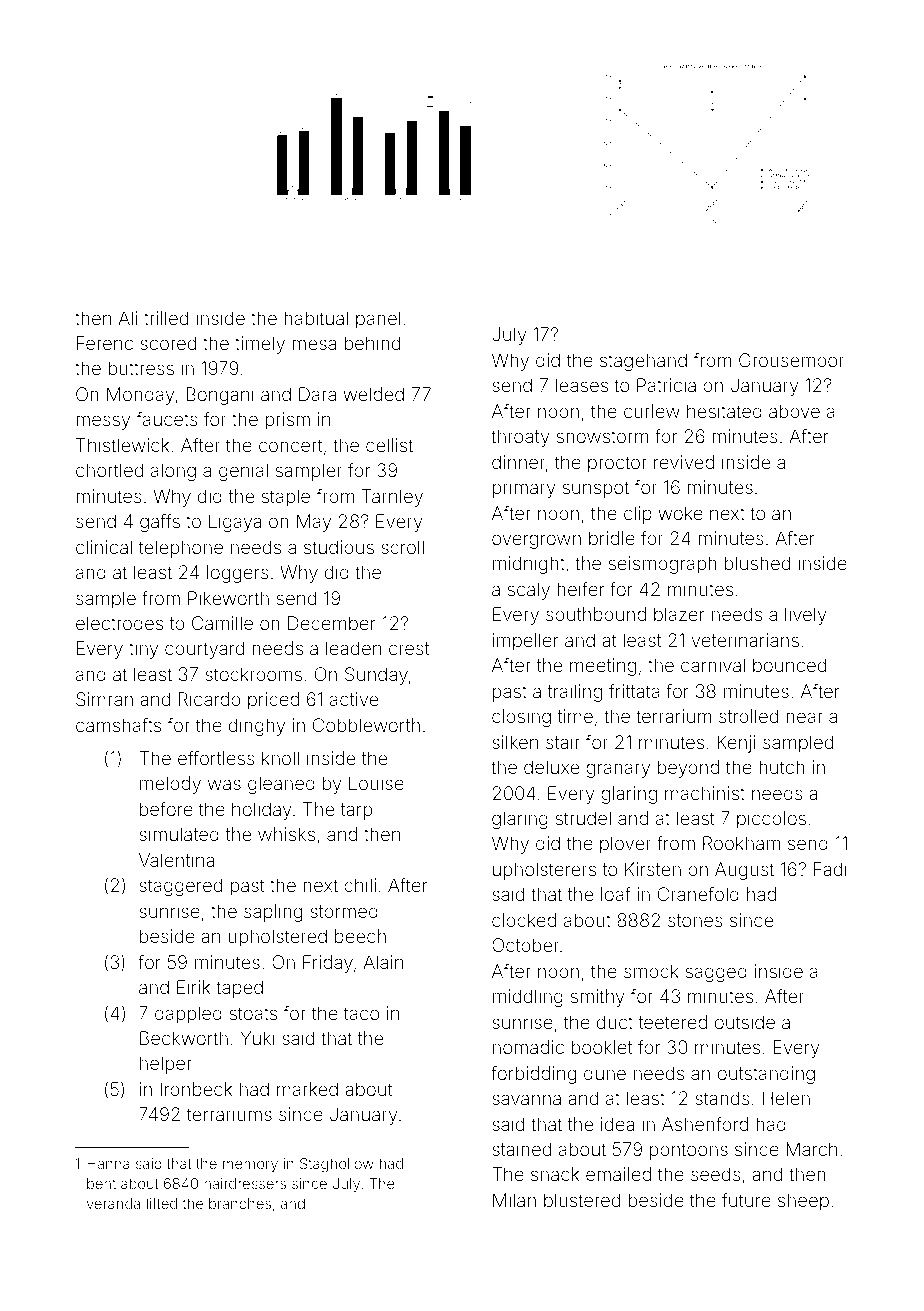  What do you see at coordinates (514, 1200) in the screenshot?
I see `Milan` at bounding box center [514, 1200].
